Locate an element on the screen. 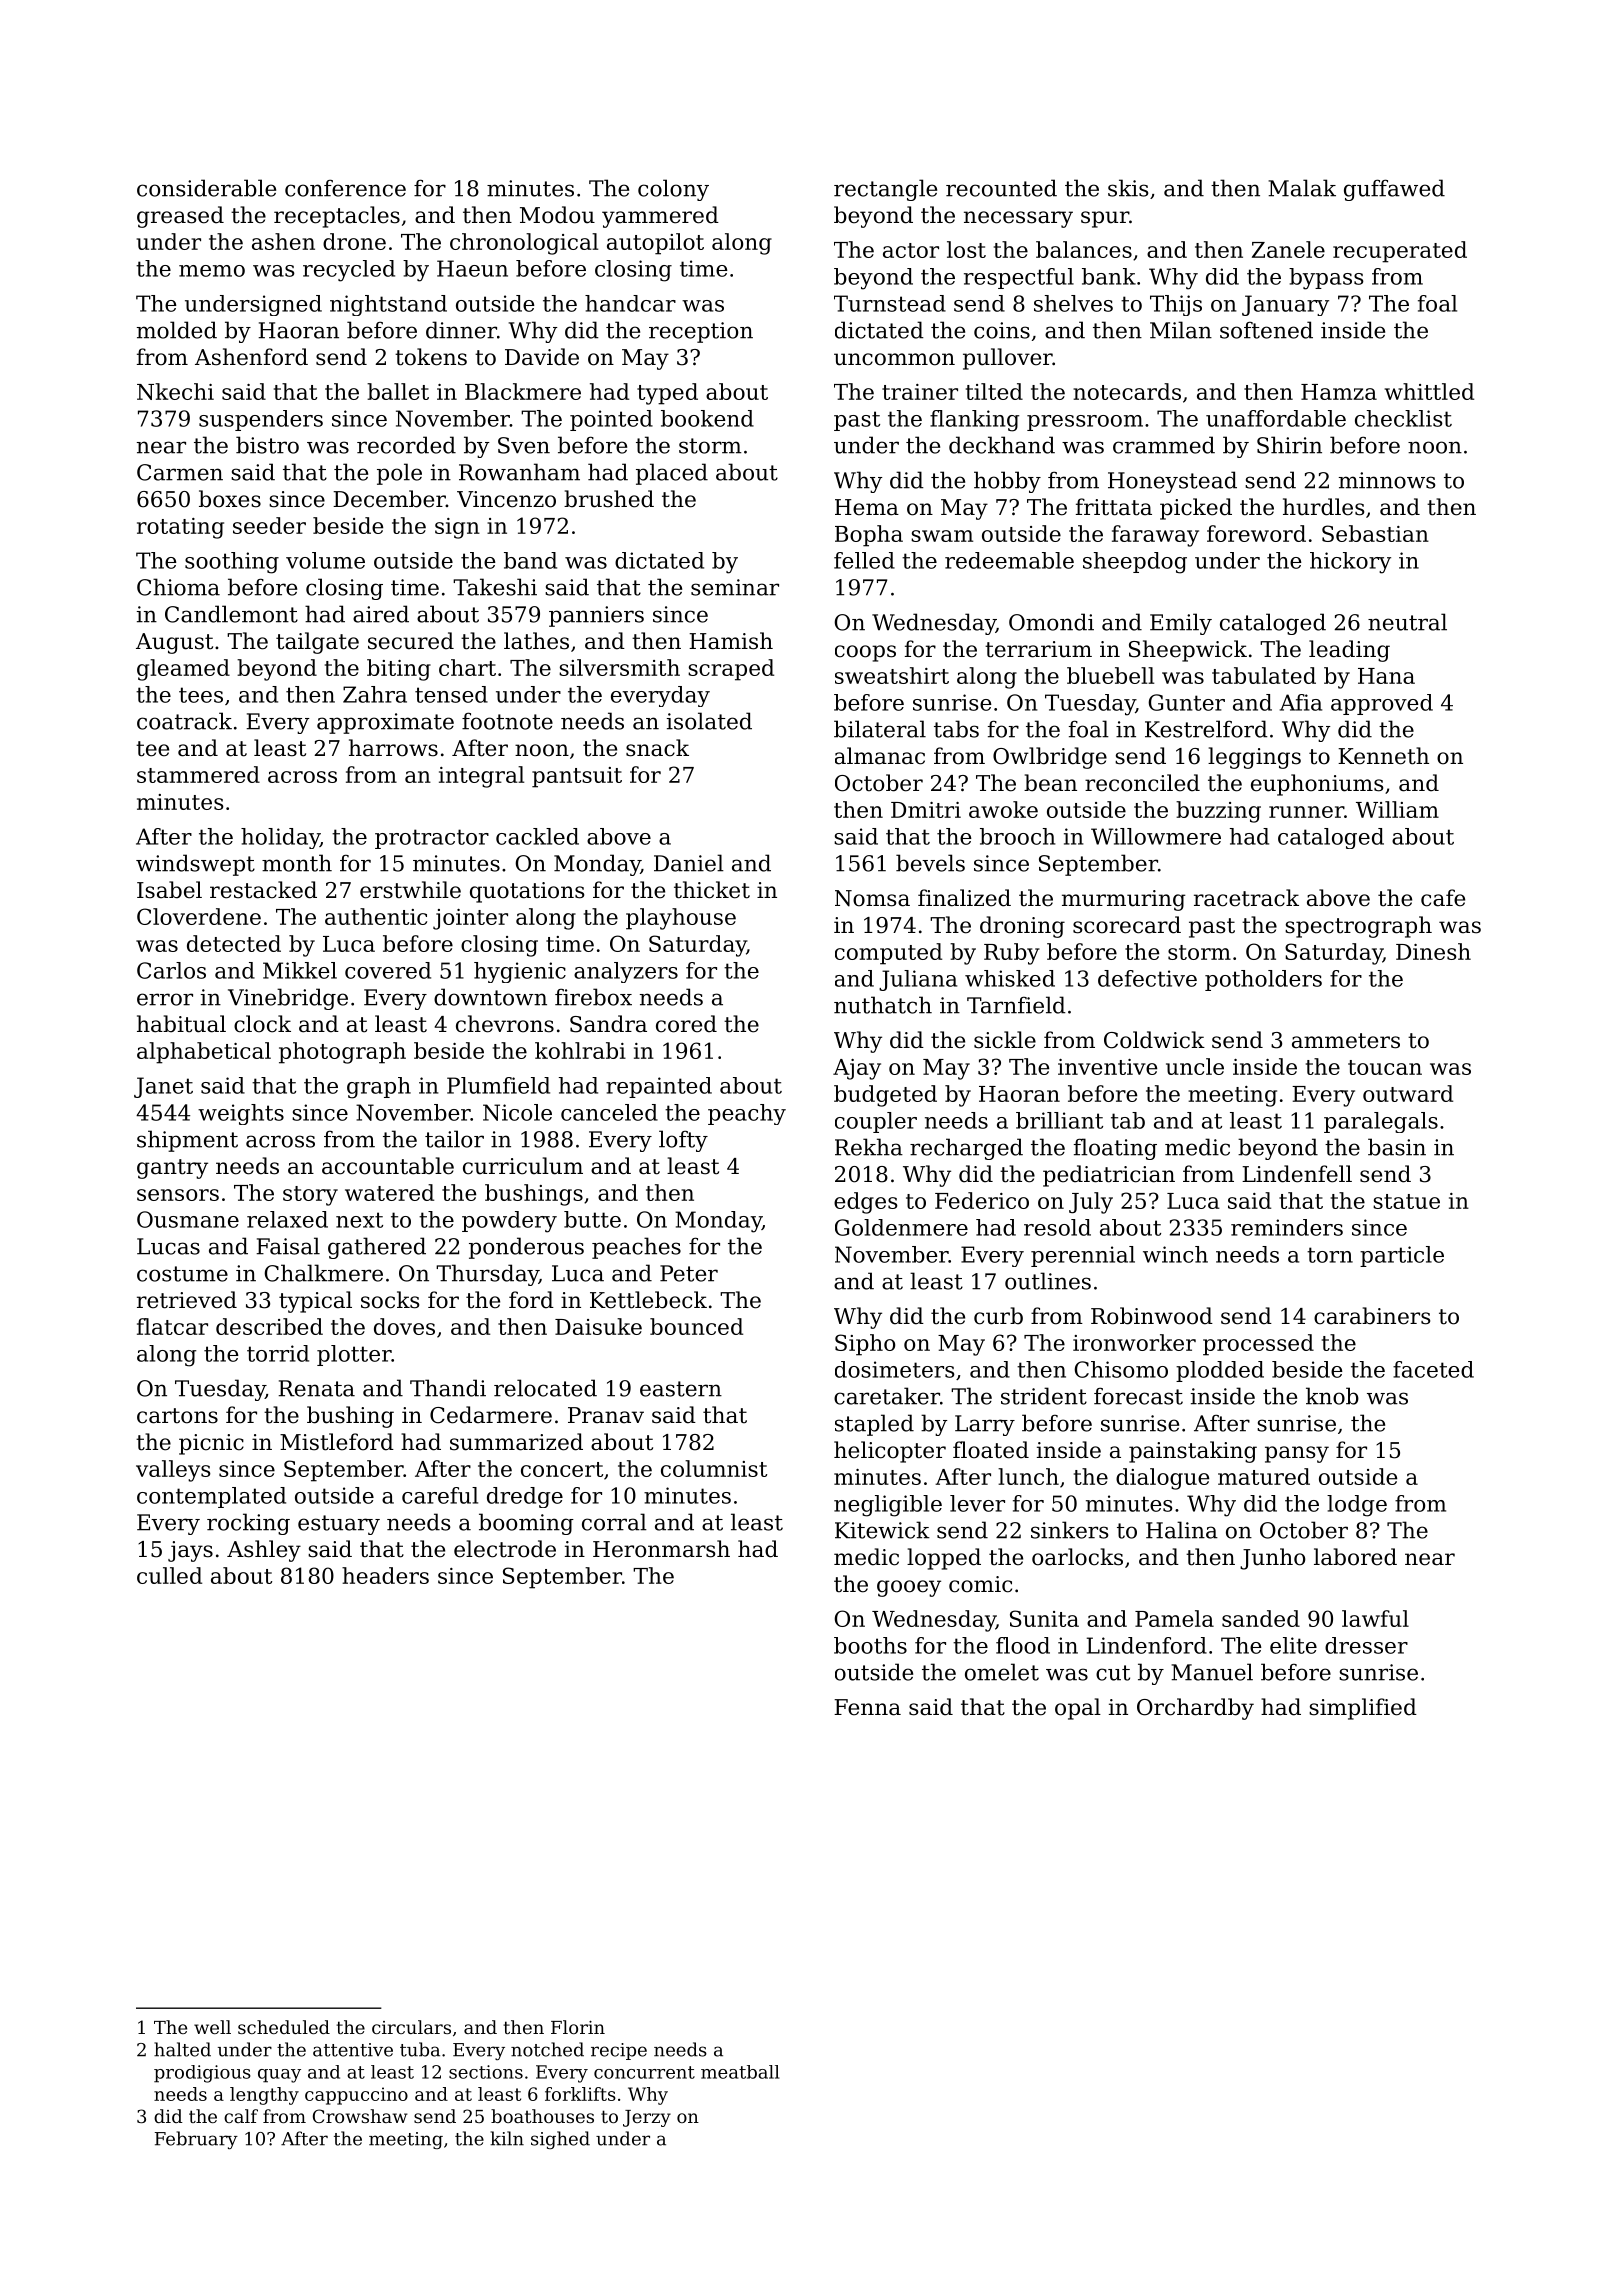  February is located at coordinates (196, 2140).
